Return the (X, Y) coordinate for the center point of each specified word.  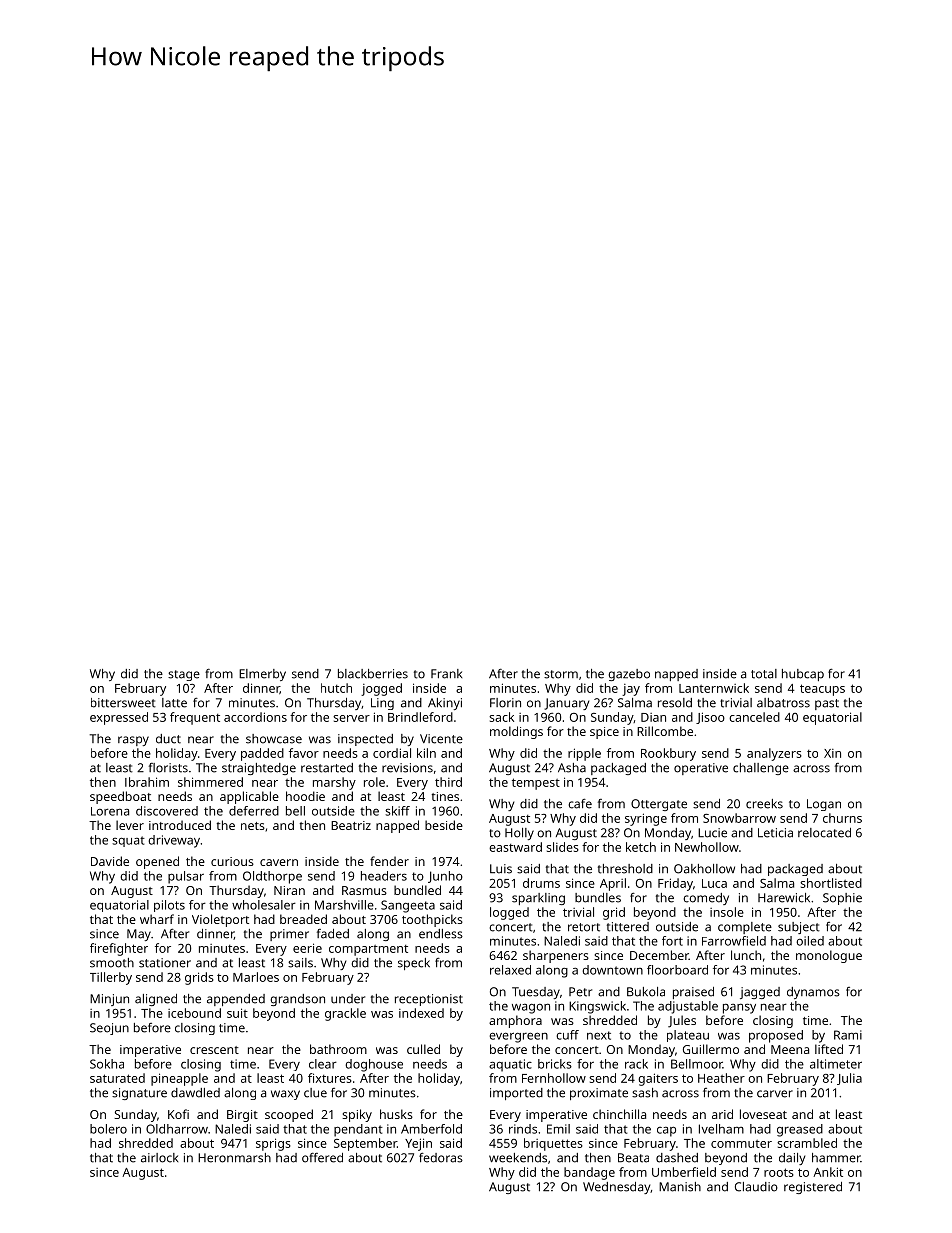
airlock (159, 1158)
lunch (746, 955)
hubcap (803, 675)
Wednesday (617, 1188)
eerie (307, 948)
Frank (446, 674)
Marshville (344, 905)
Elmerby (262, 675)
